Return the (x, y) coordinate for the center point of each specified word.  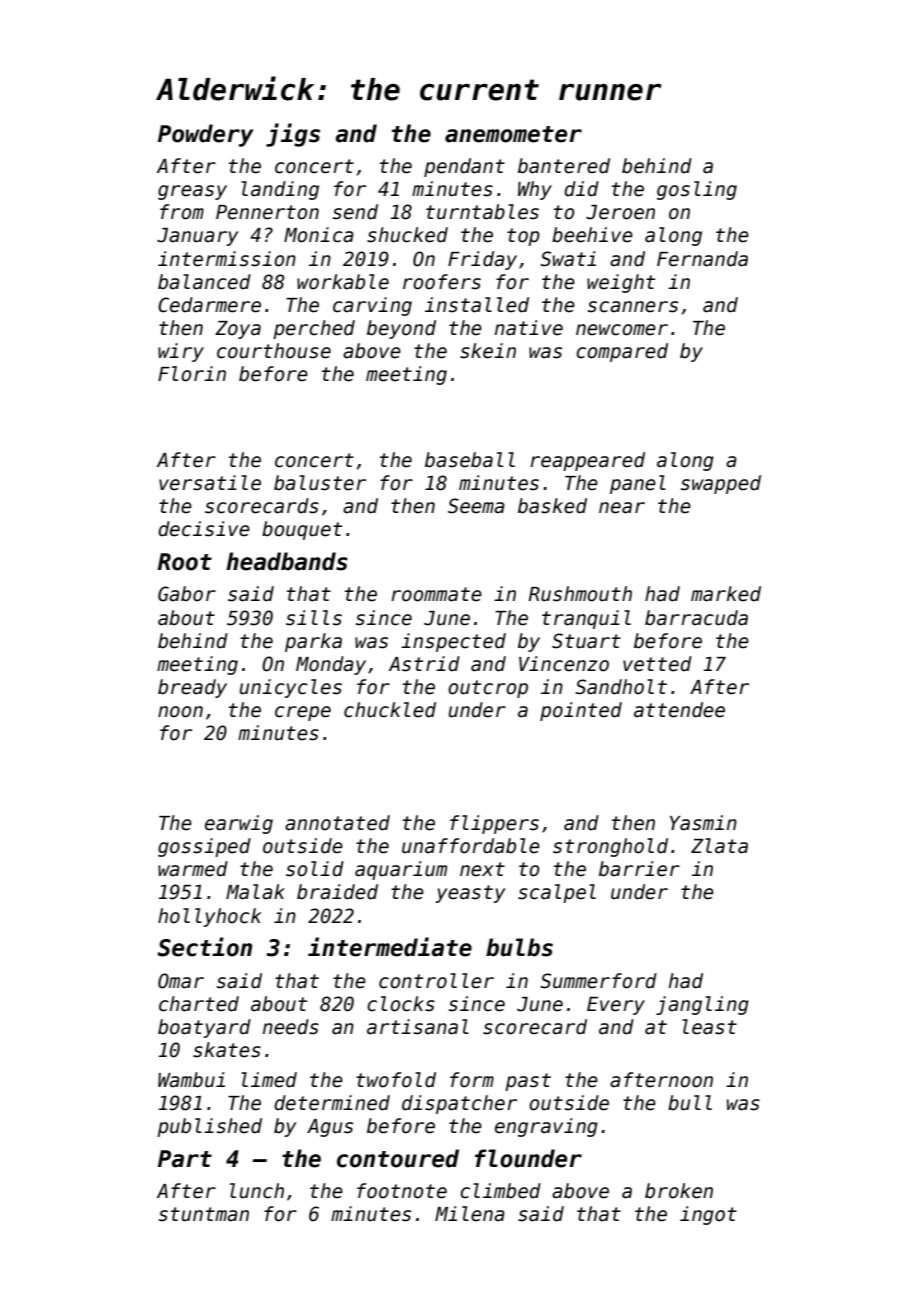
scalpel (557, 893)
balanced (204, 282)
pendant (464, 167)
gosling (697, 190)
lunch (257, 1191)
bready (192, 688)
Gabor (187, 594)
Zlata (719, 846)
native (529, 328)
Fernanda (702, 259)
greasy (192, 192)
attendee (679, 710)
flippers (494, 824)
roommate (436, 594)
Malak (255, 892)
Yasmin (703, 823)
